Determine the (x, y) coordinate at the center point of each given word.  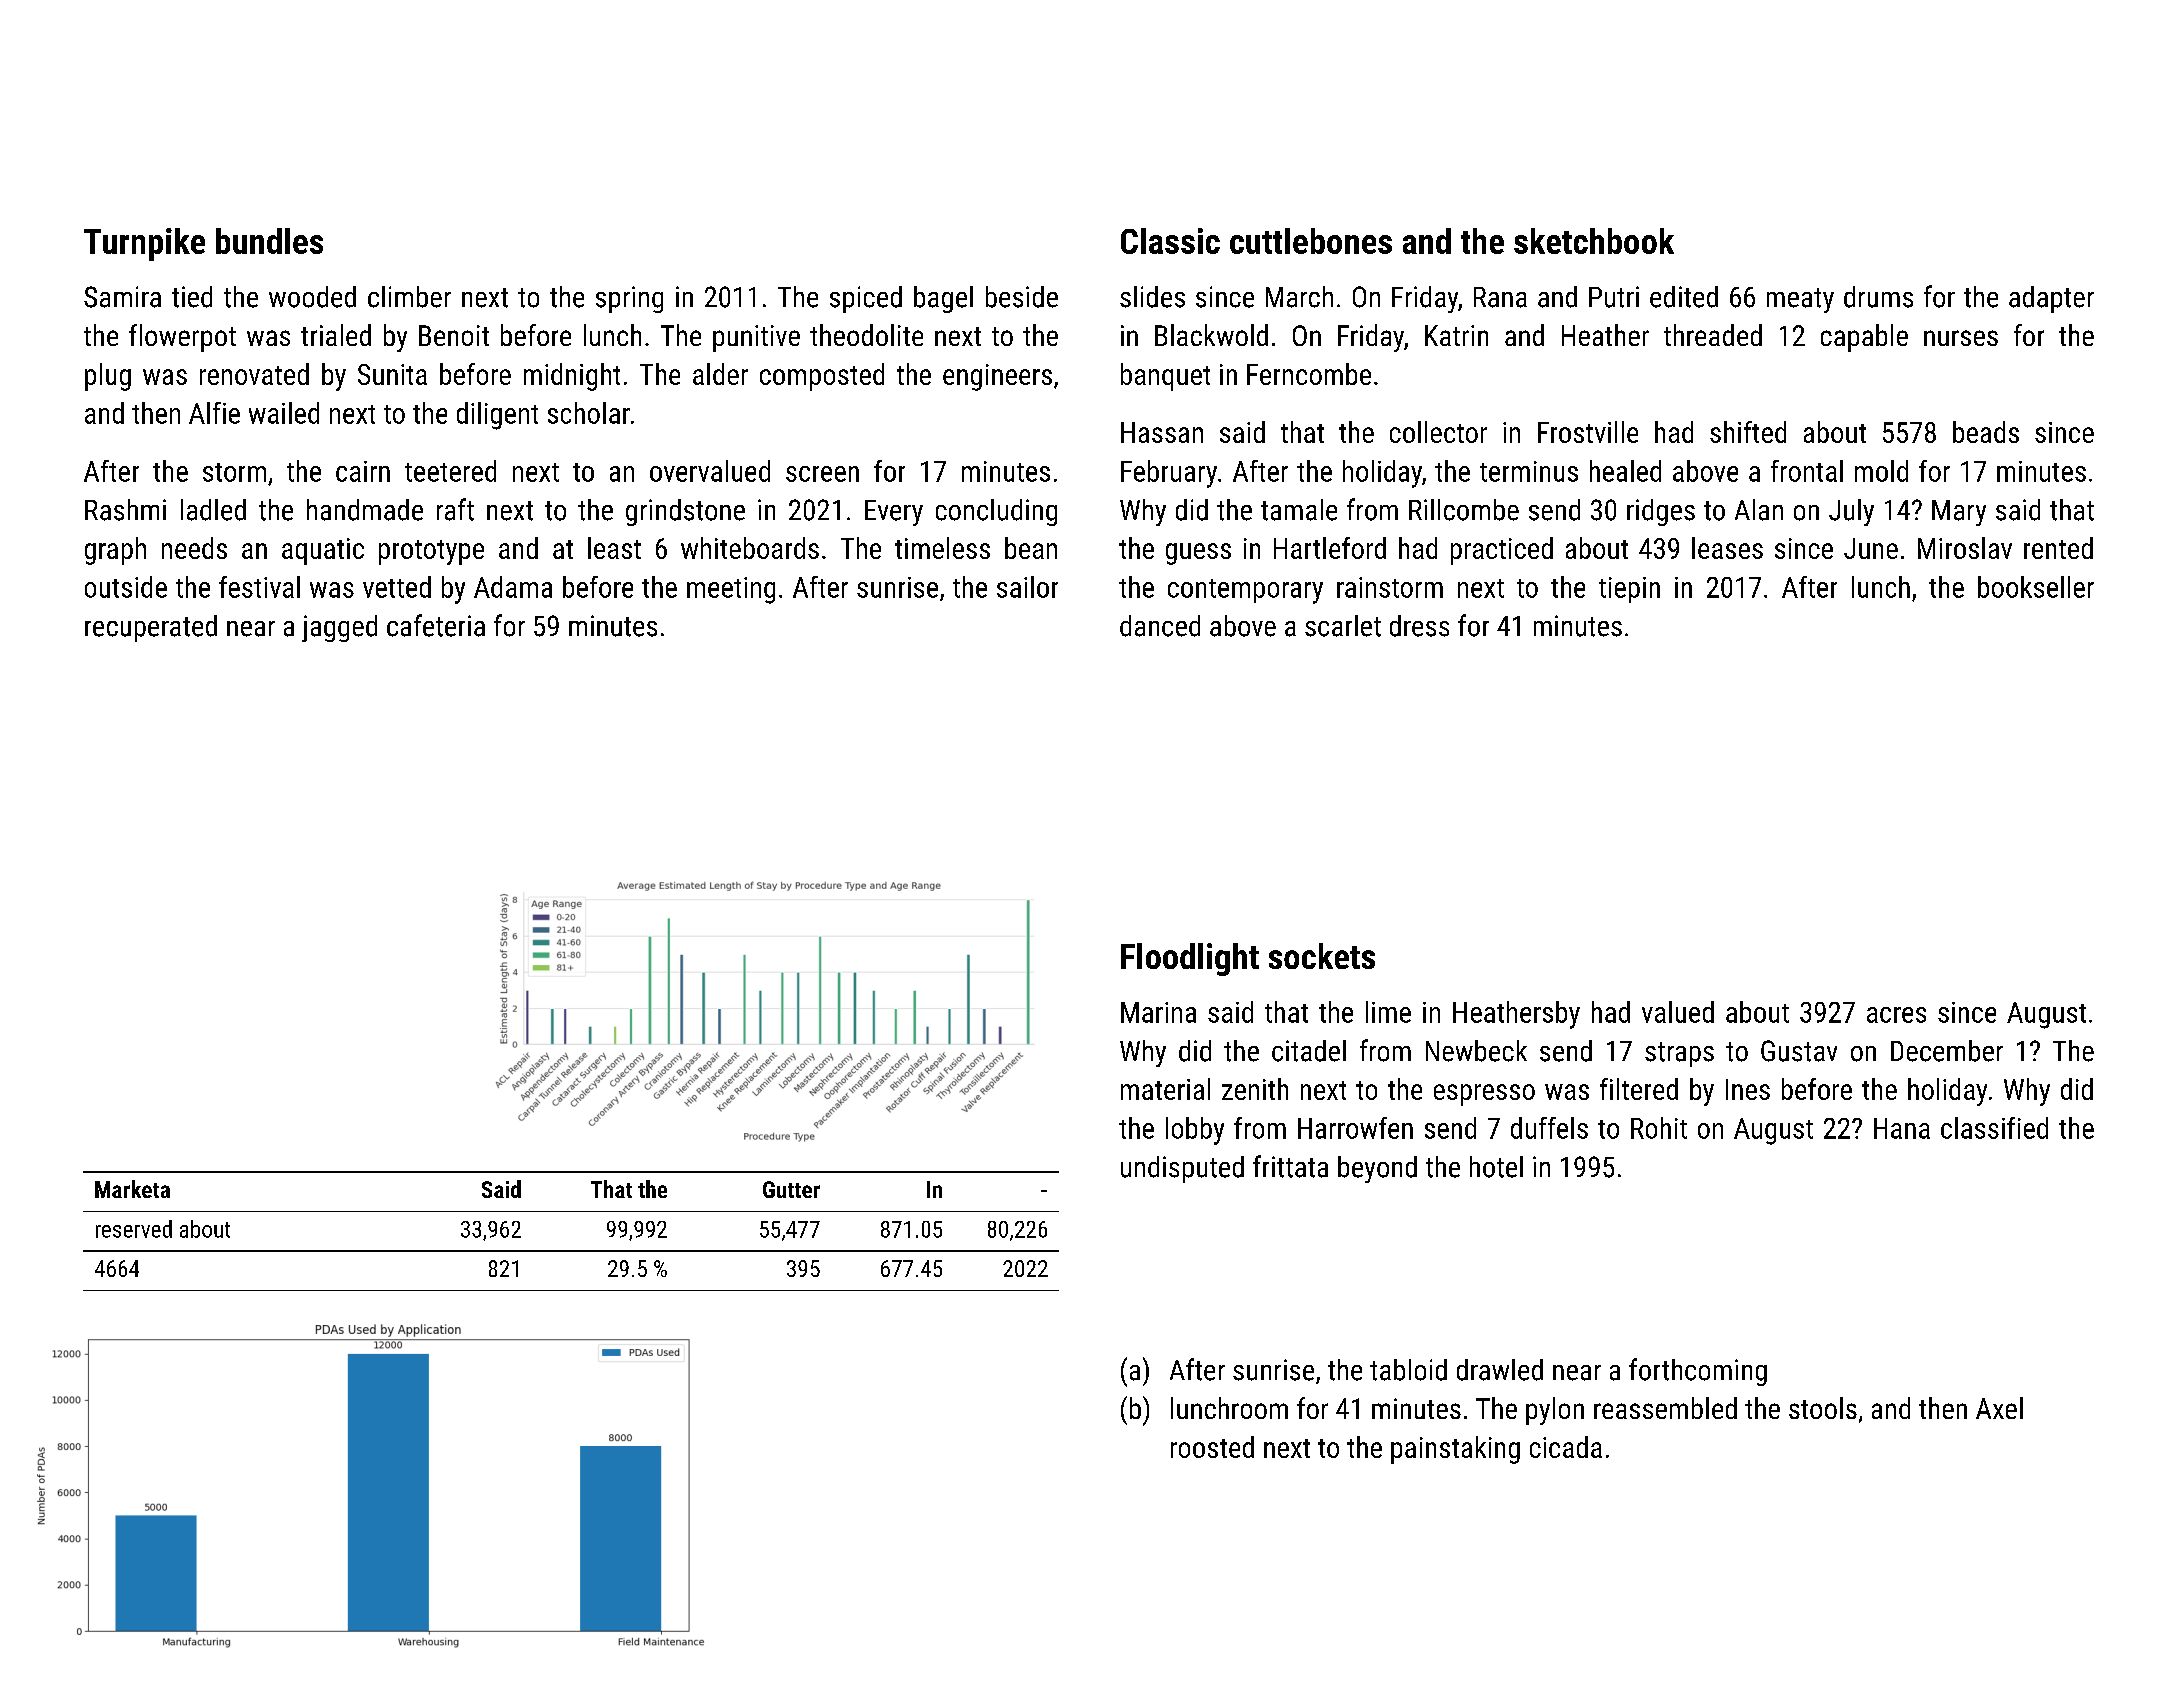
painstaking (1455, 1450)
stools (1823, 1408)
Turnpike (144, 244)
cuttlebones (1311, 241)
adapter (2051, 299)
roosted (1212, 1447)
